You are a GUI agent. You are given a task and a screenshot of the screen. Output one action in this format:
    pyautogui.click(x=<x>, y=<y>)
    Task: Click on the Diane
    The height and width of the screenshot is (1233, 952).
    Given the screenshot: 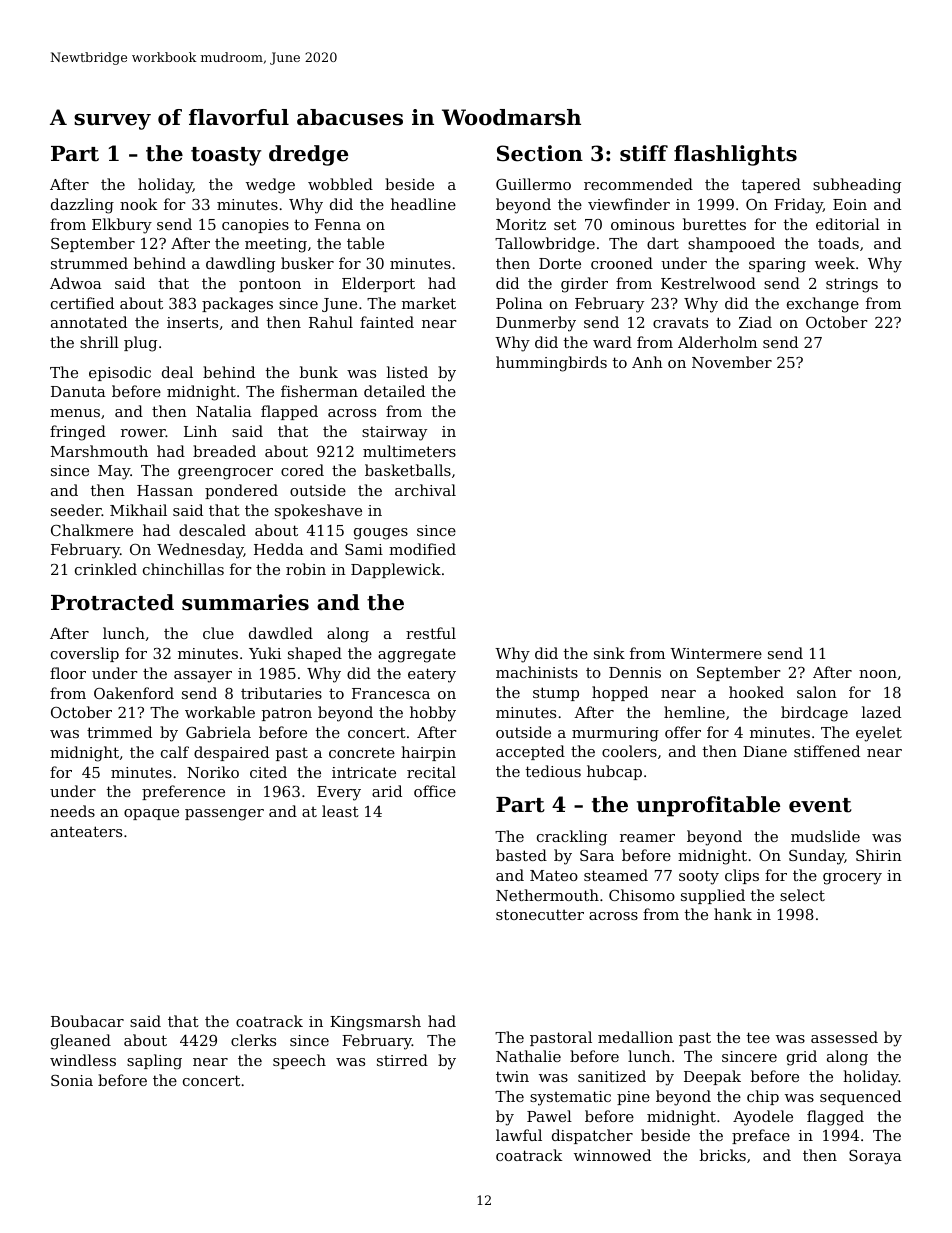 What is the action you would take?
    pyautogui.click(x=765, y=751)
